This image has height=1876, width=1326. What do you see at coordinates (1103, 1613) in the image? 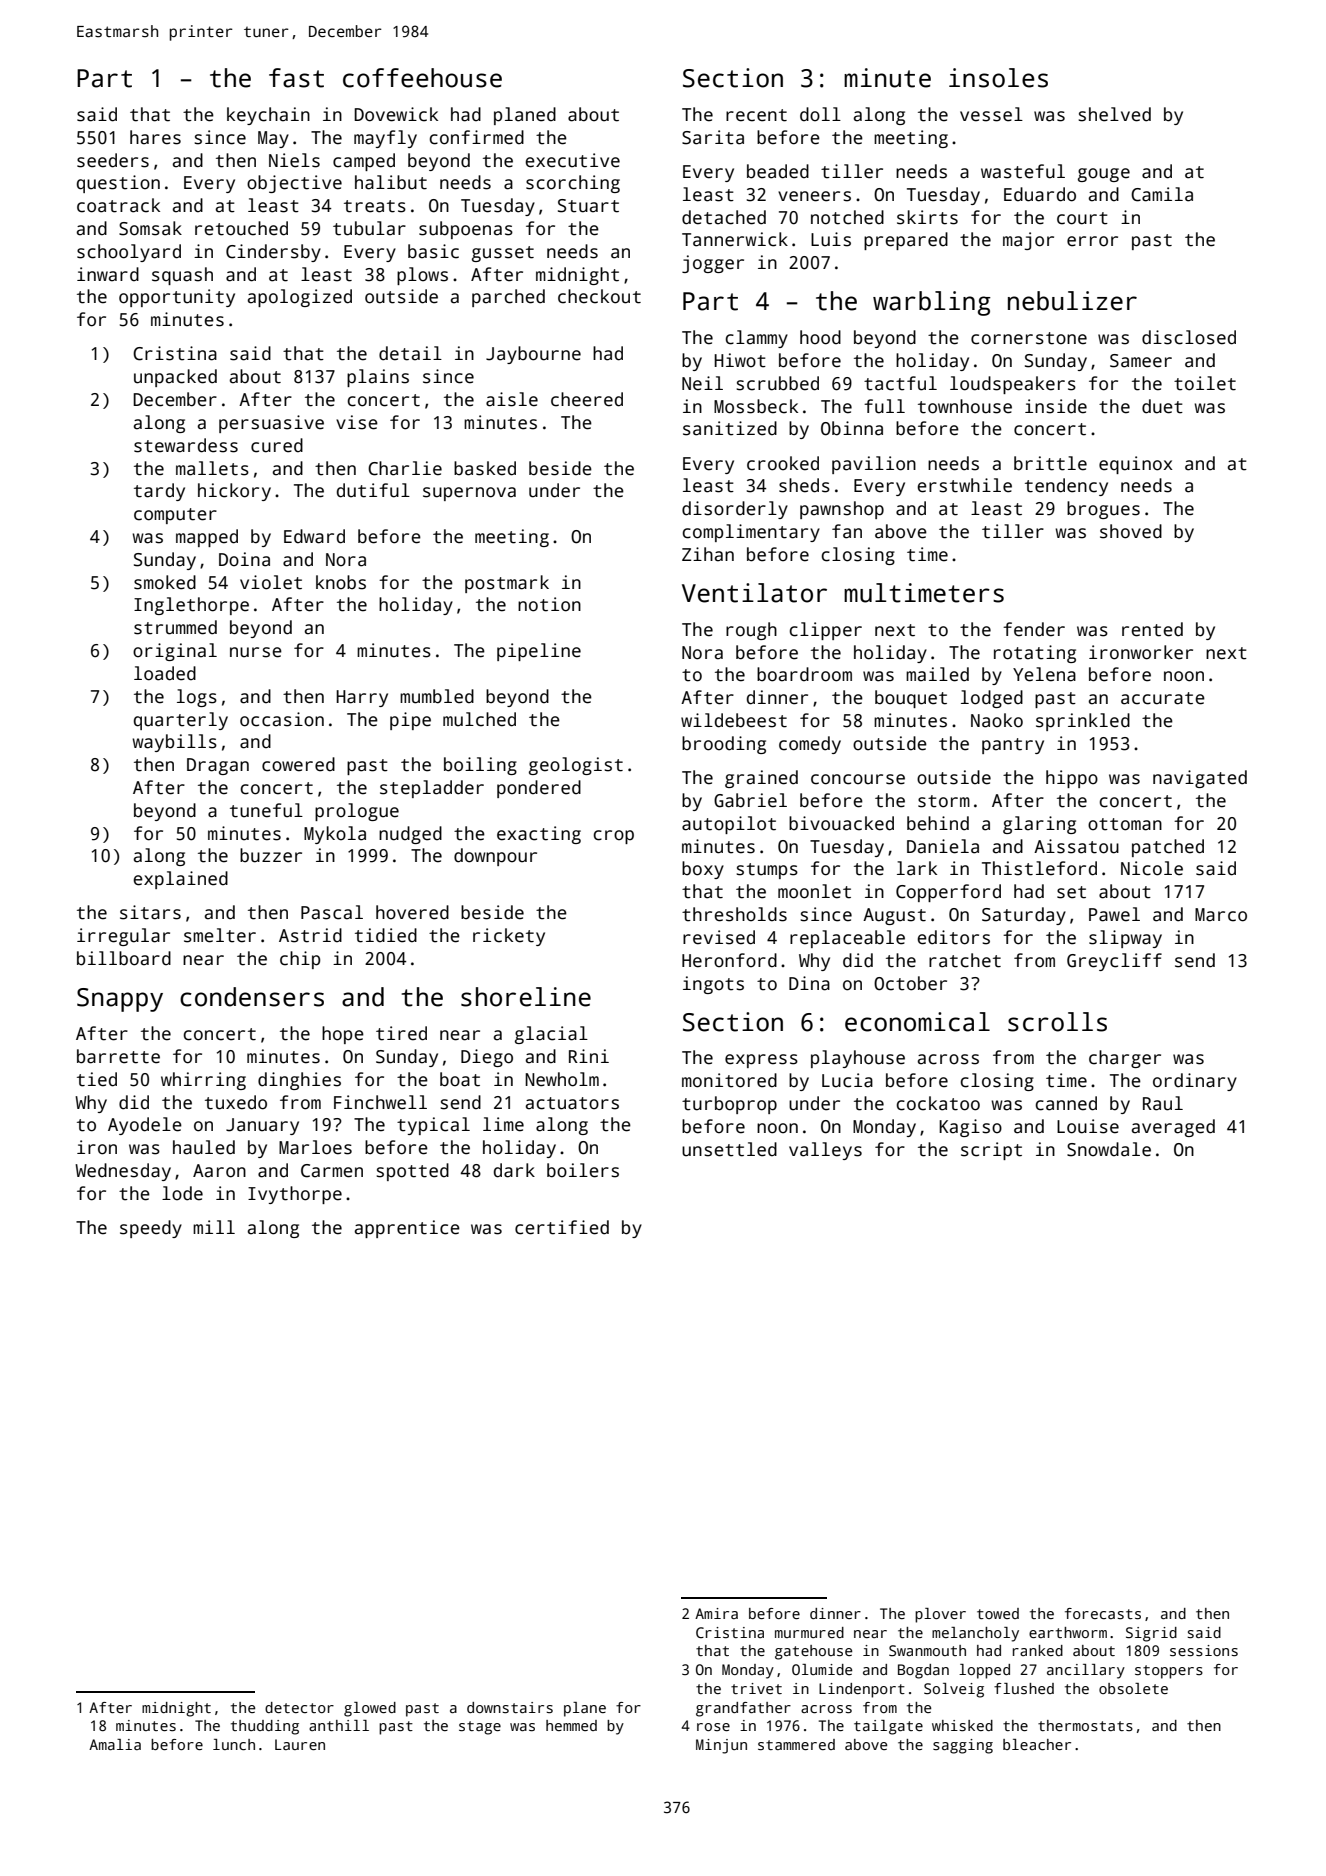
I see `forecasts` at bounding box center [1103, 1613].
